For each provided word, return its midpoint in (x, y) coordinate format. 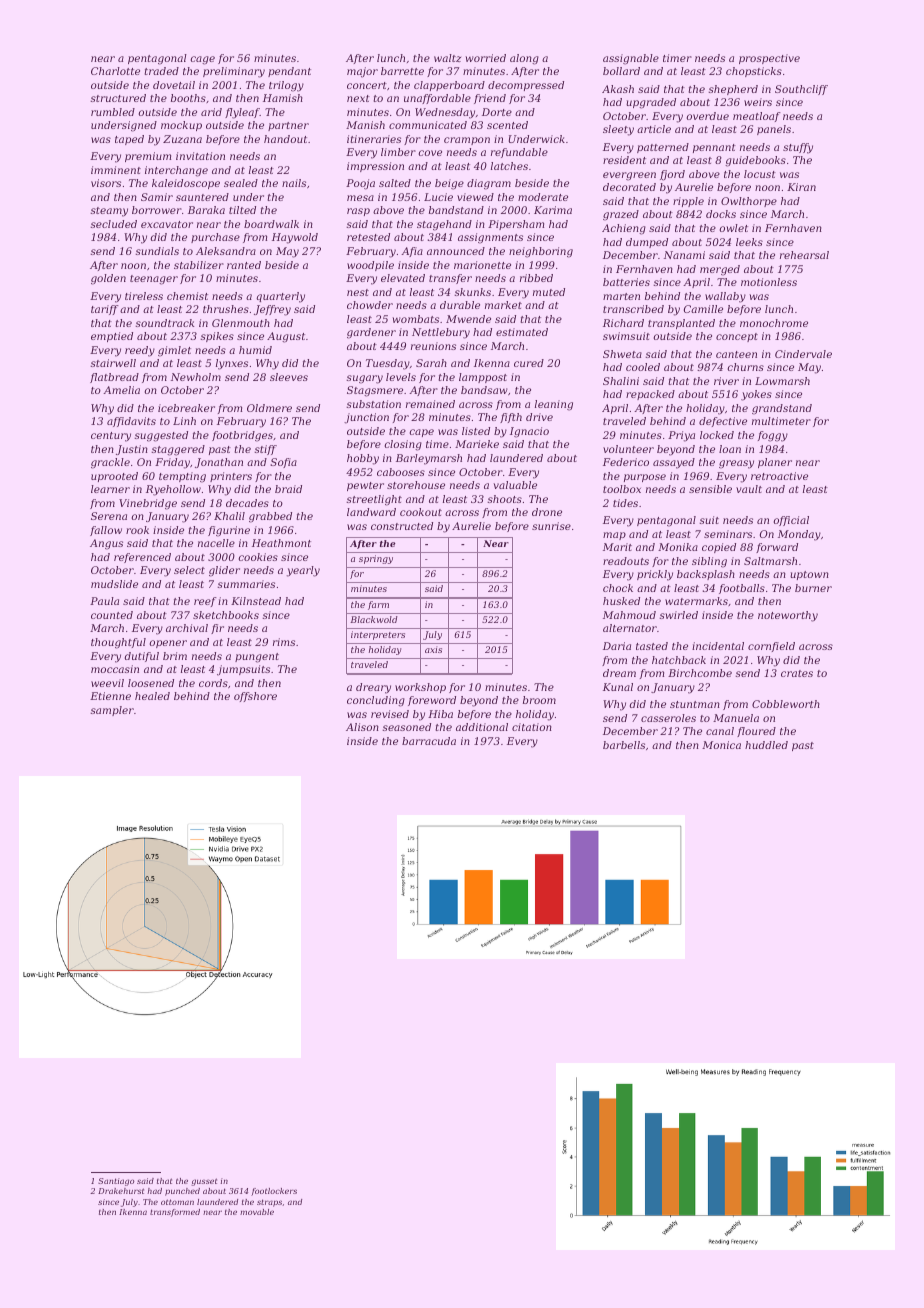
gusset (204, 1182)
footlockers (274, 1192)
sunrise (551, 526)
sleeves (289, 377)
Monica (721, 745)
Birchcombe (700, 673)
